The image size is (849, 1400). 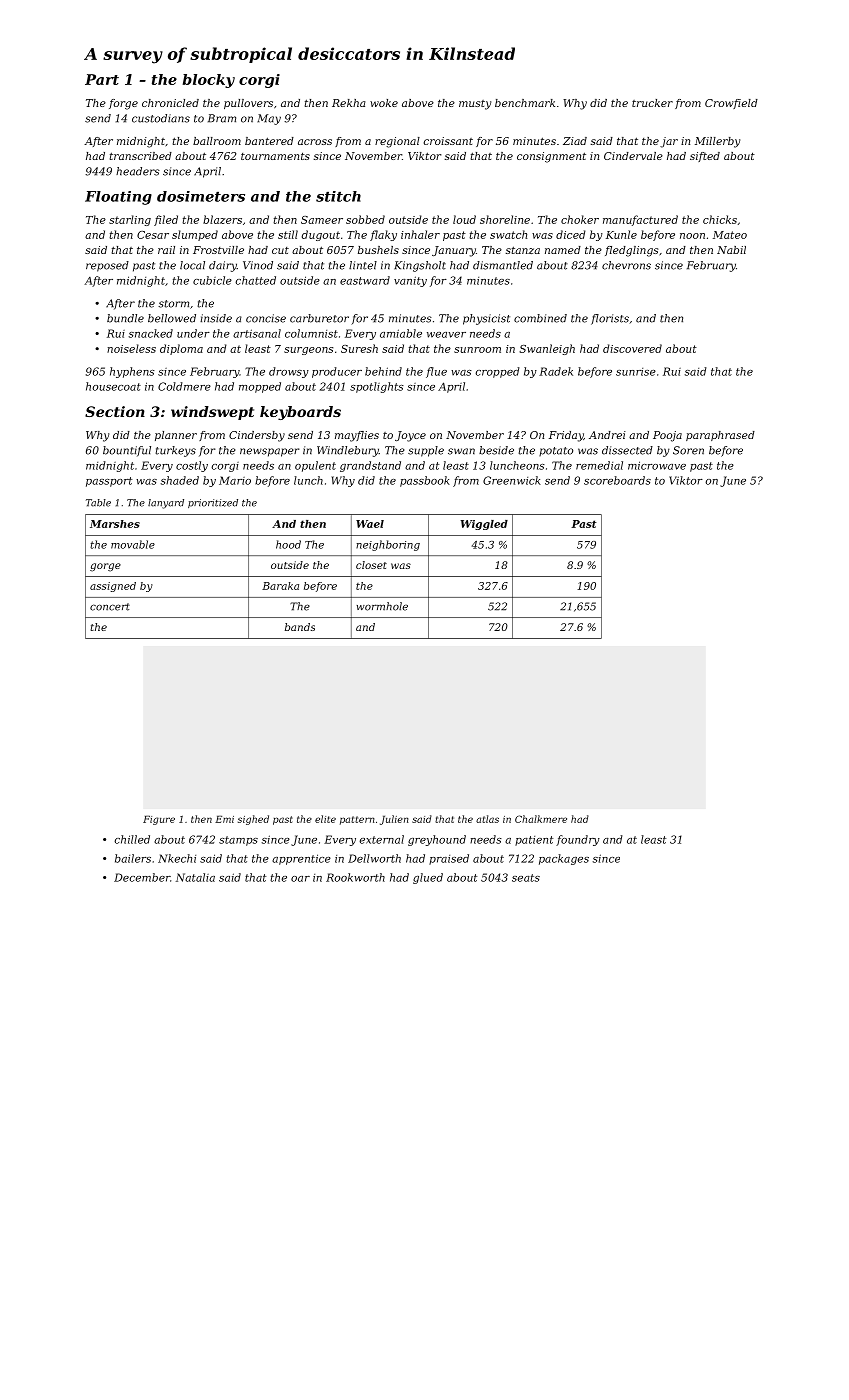 What do you see at coordinates (428, 878) in the page?
I see `glued` at bounding box center [428, 878].
